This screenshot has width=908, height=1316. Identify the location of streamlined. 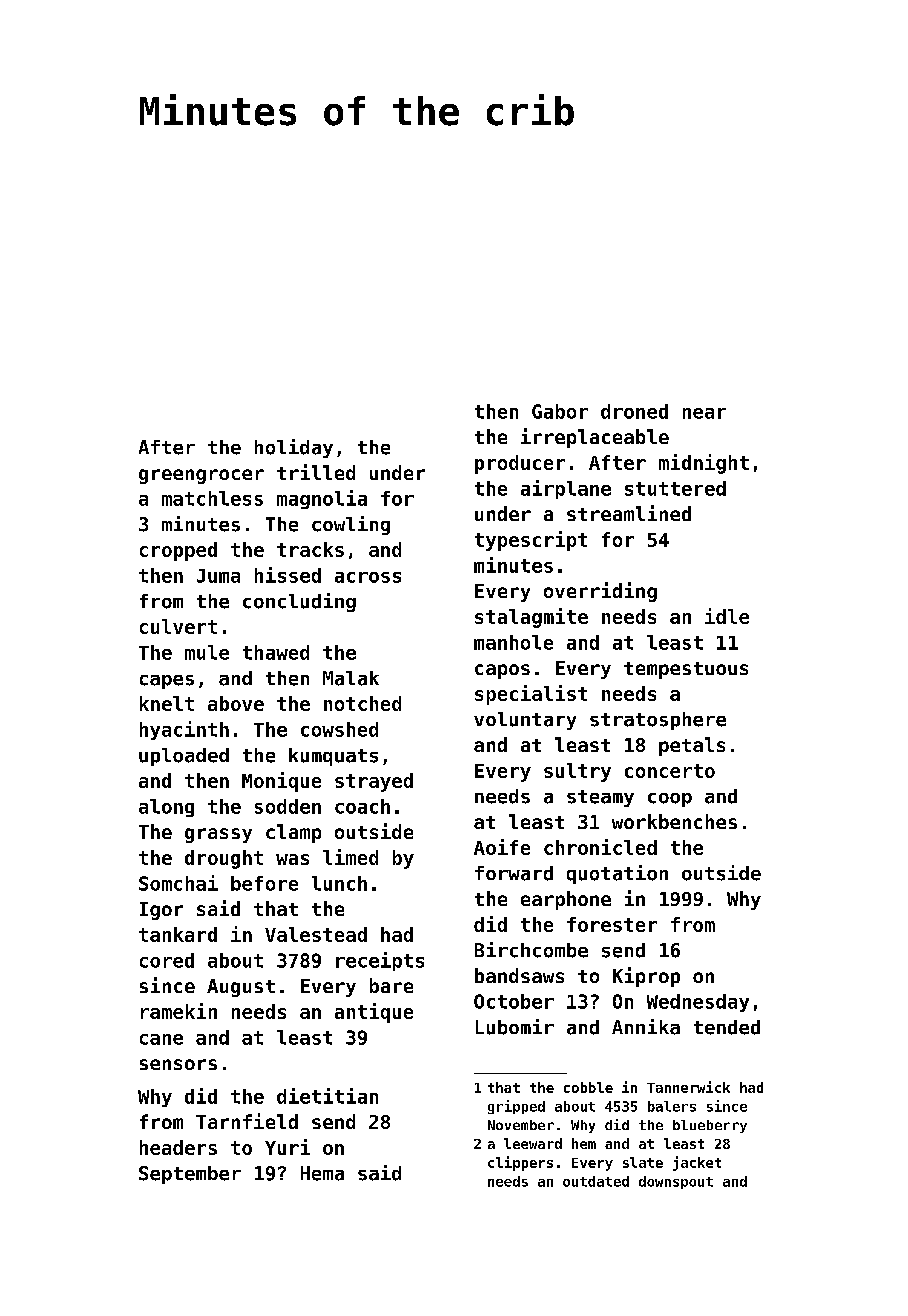
(629, 513).
